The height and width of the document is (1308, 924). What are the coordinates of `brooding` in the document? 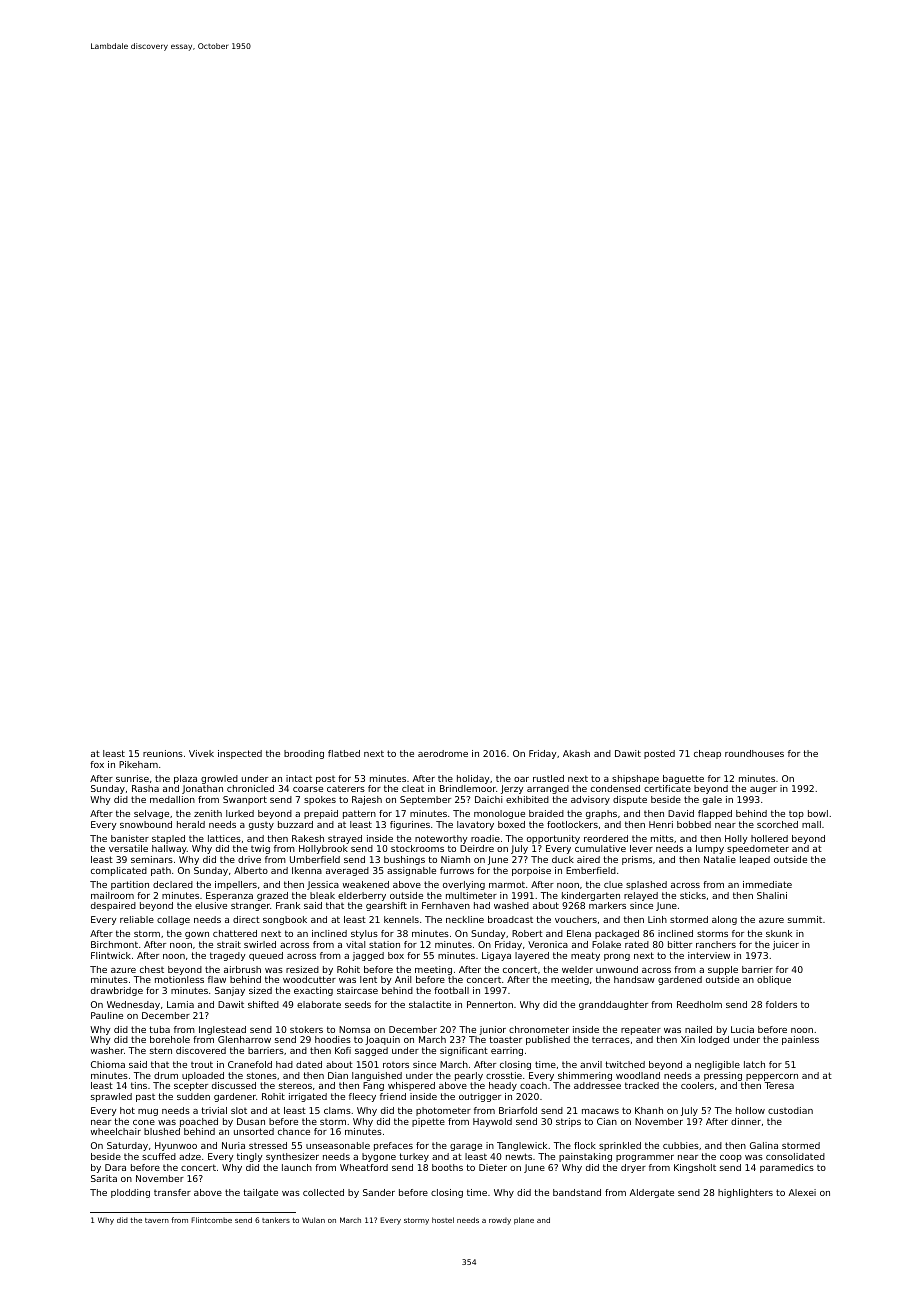 It's located at (304, 754).
